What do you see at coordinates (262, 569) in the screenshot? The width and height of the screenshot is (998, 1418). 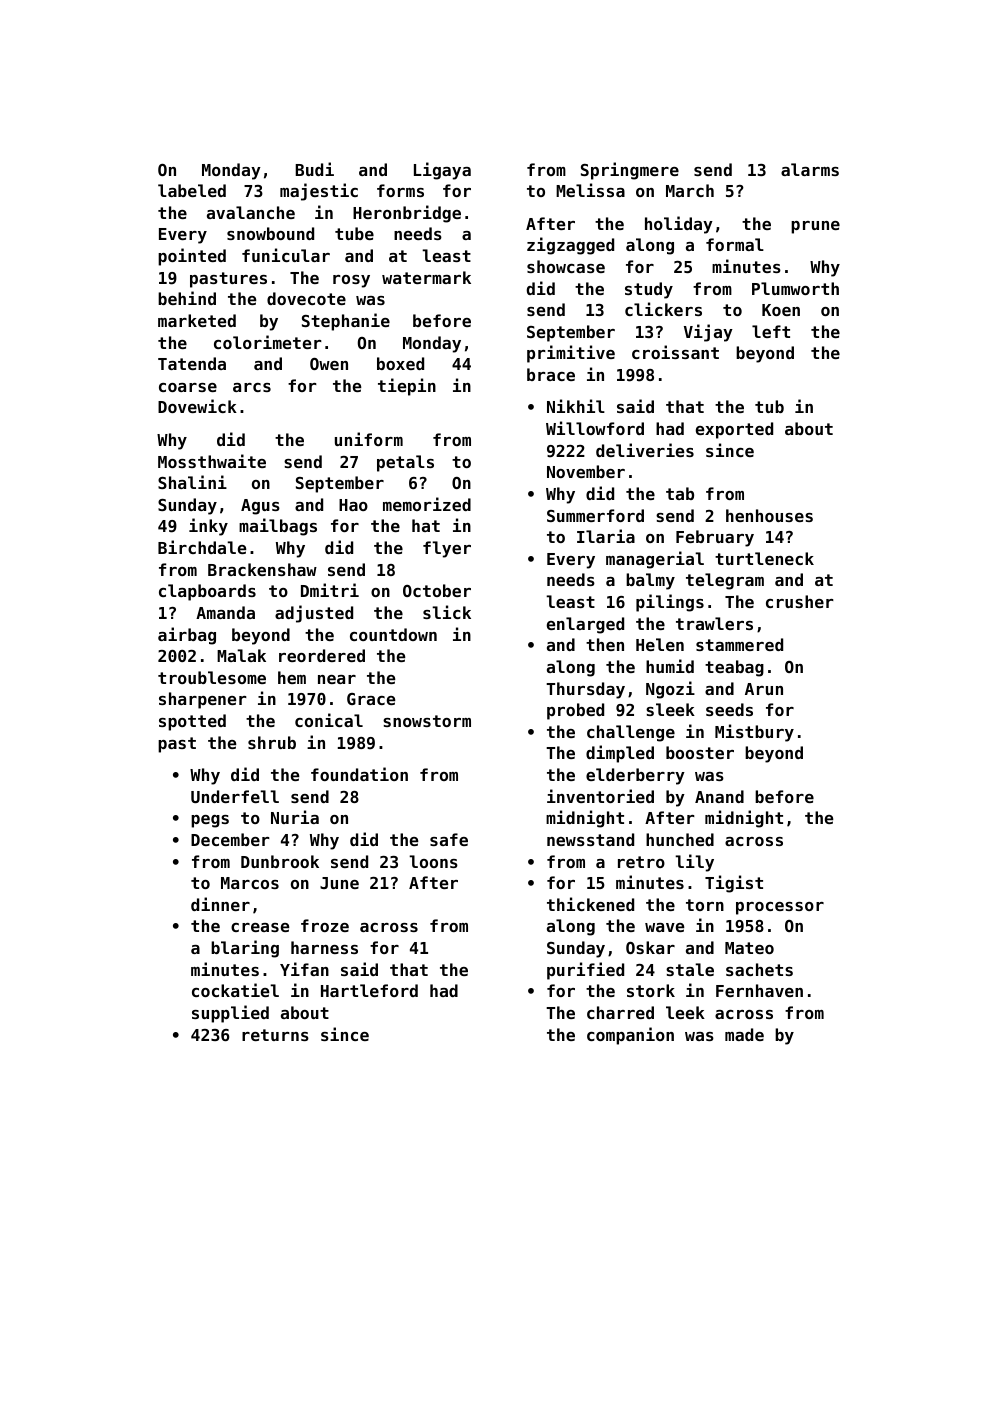 I see `Brackenshaw` at bounding box center [262, 569].
